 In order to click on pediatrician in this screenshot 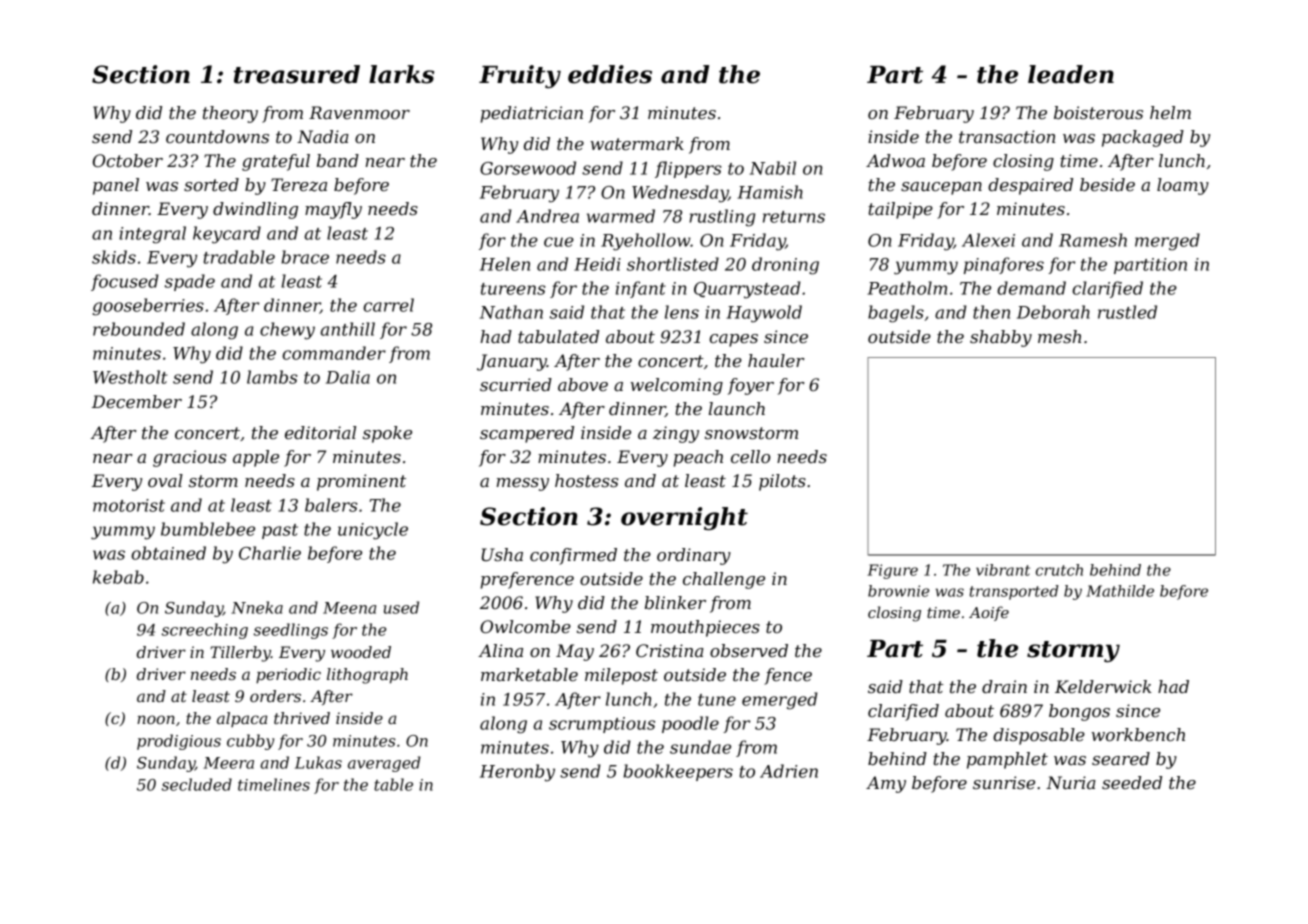, I will do `click(532, 114)`.
